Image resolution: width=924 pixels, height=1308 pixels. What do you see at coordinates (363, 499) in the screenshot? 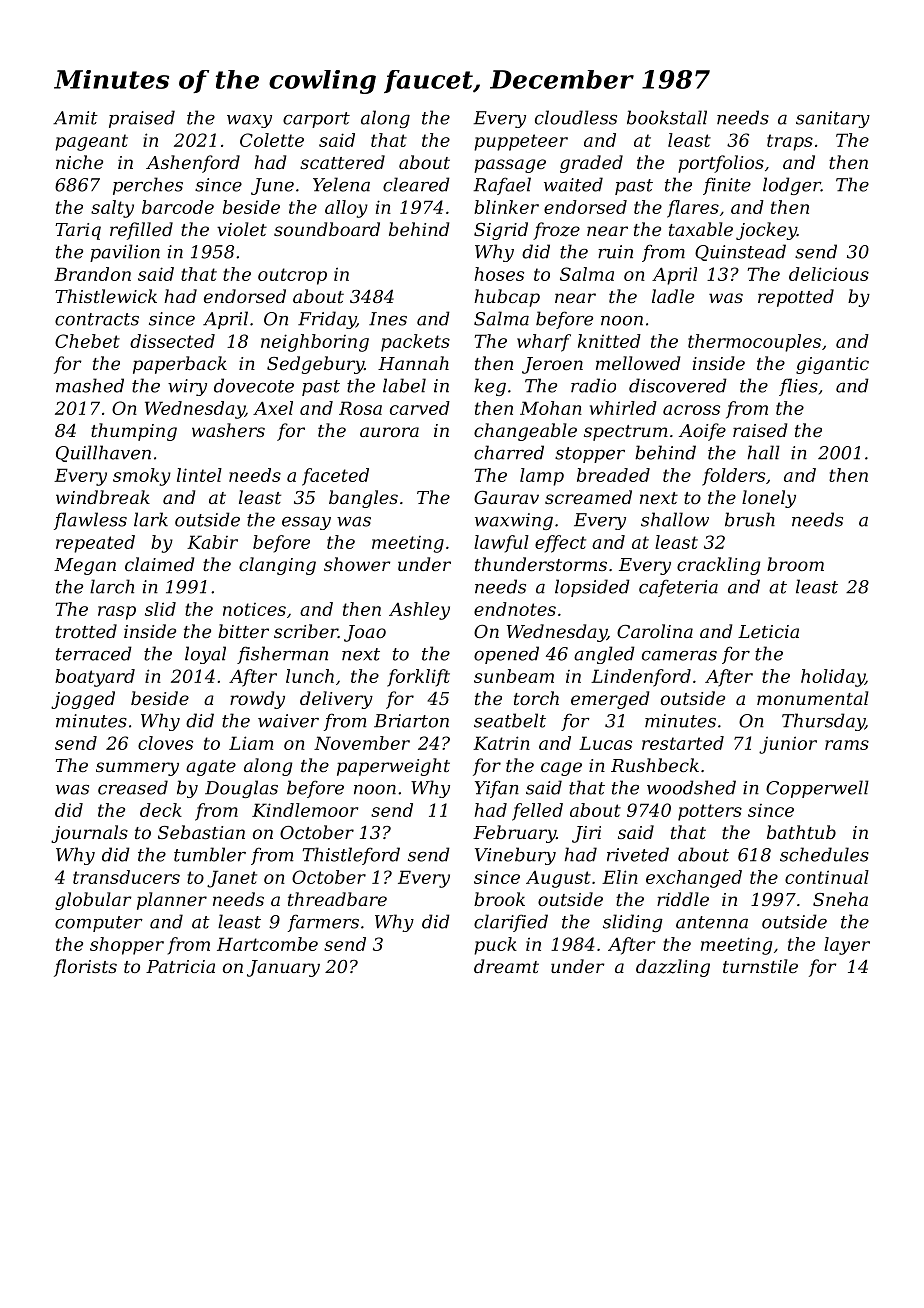
I see `bangles` at bounding box center [363, 499].
